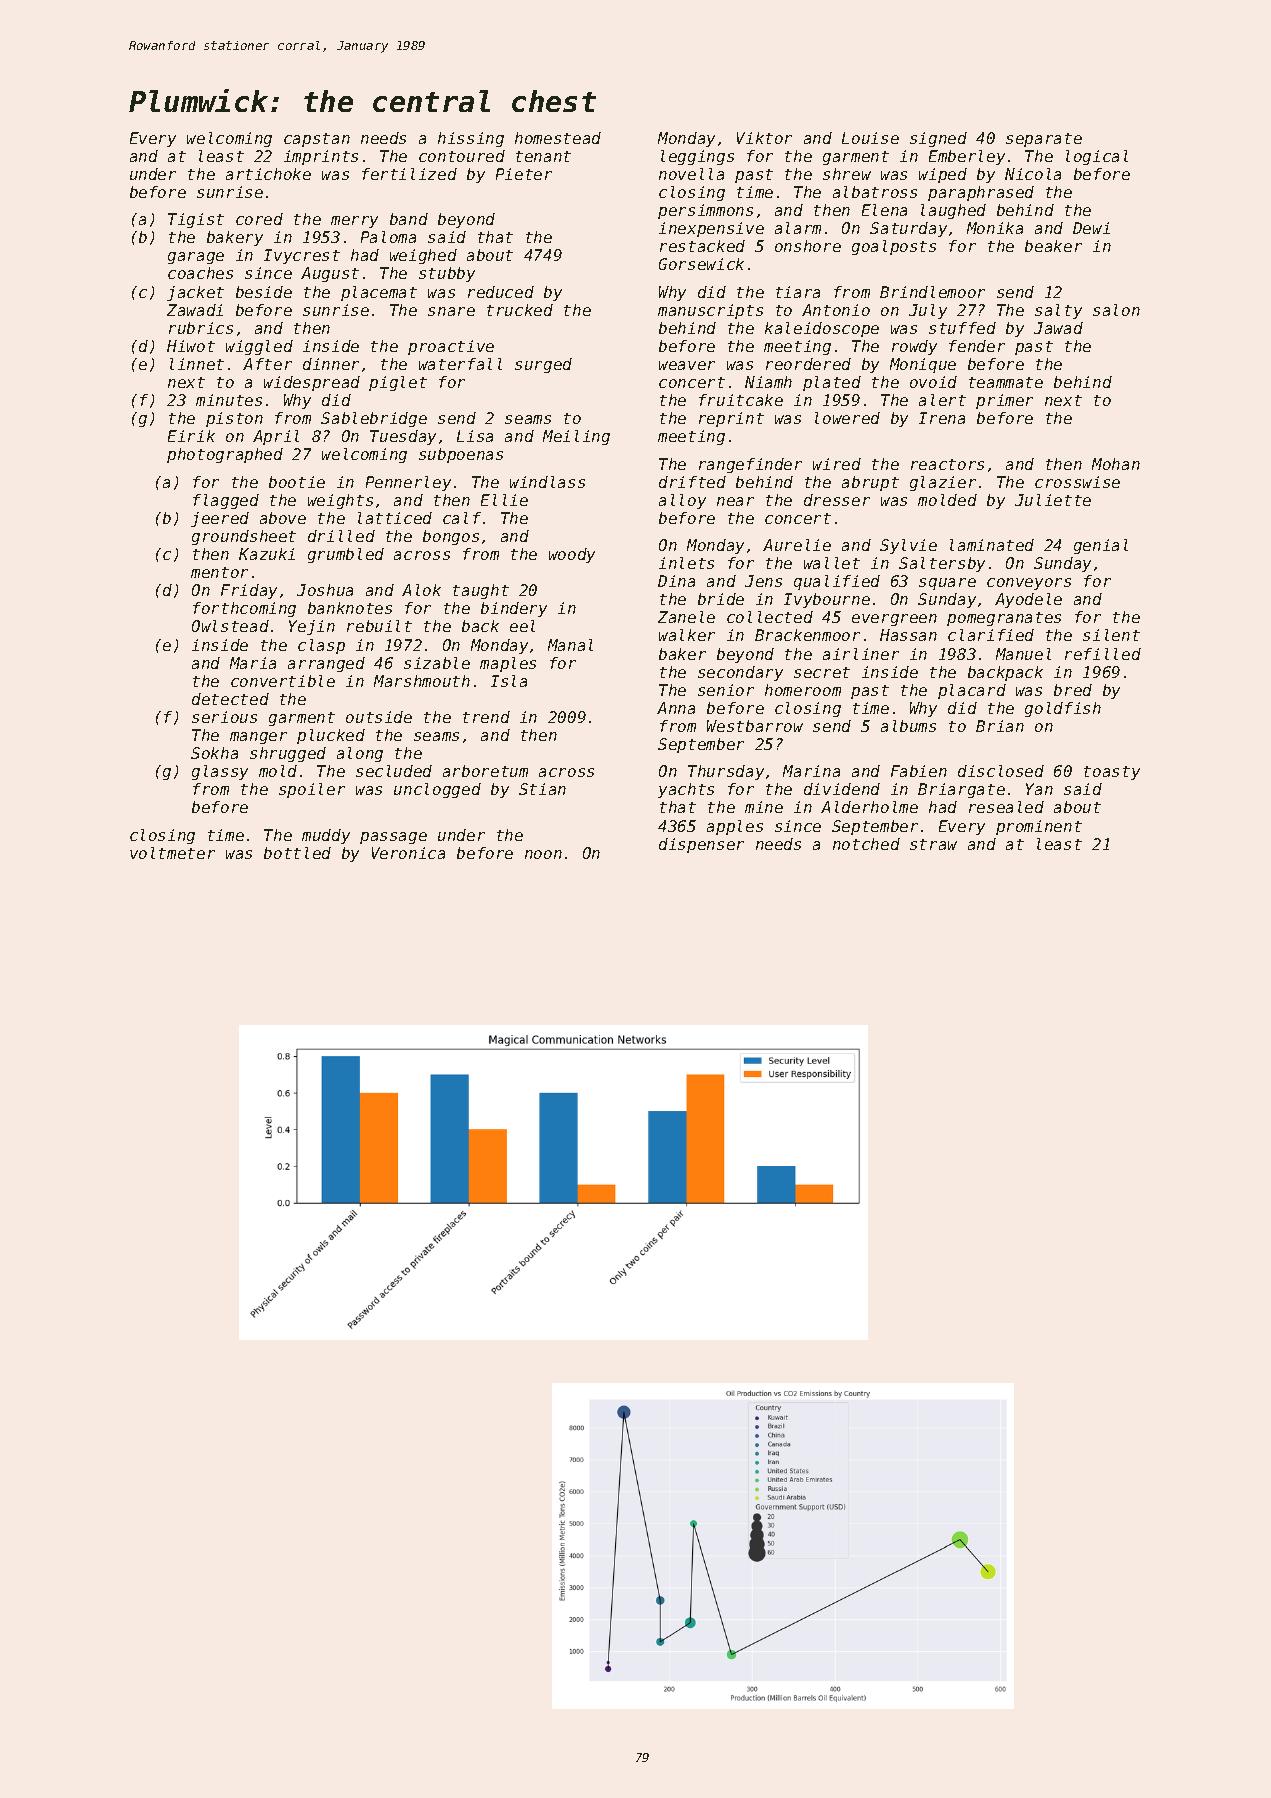 This screenshot has width=1271, height=1798. What do you see at coordinates (1004, 401) in the screenshot?
I see `primer` at bounding box center [1004, 401].
